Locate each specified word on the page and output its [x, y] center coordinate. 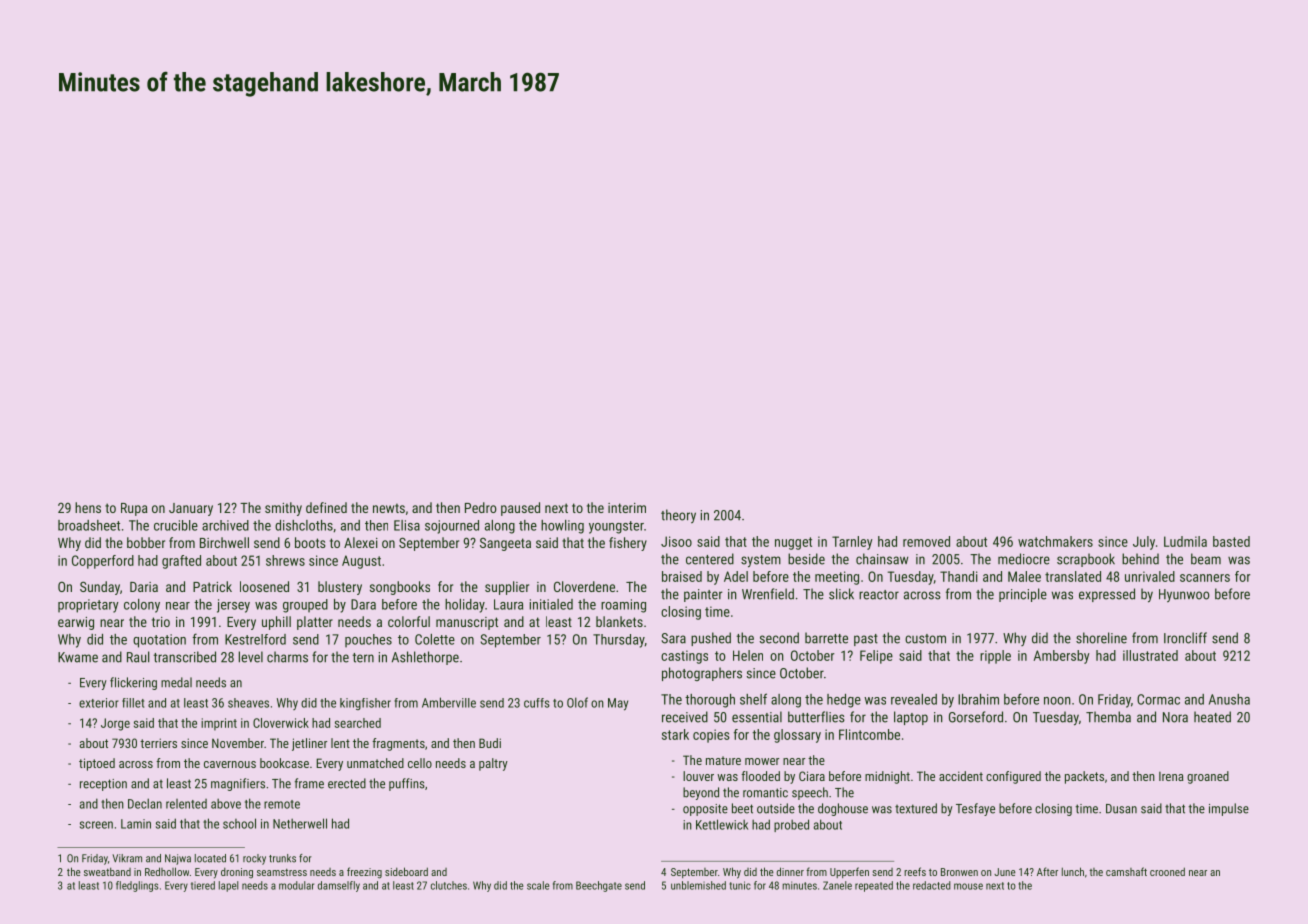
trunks [282, 858]
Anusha [1229, 699]
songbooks [400, 588]
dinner [790, 871]
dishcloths [304, 525]
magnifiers [238, 784]
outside [776, 808]
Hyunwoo [1184, 595]
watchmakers [1055, 541]
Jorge [115, 724]
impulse [1229, 809]
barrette [826, 638]
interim [627, 508]
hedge [844, 701]
